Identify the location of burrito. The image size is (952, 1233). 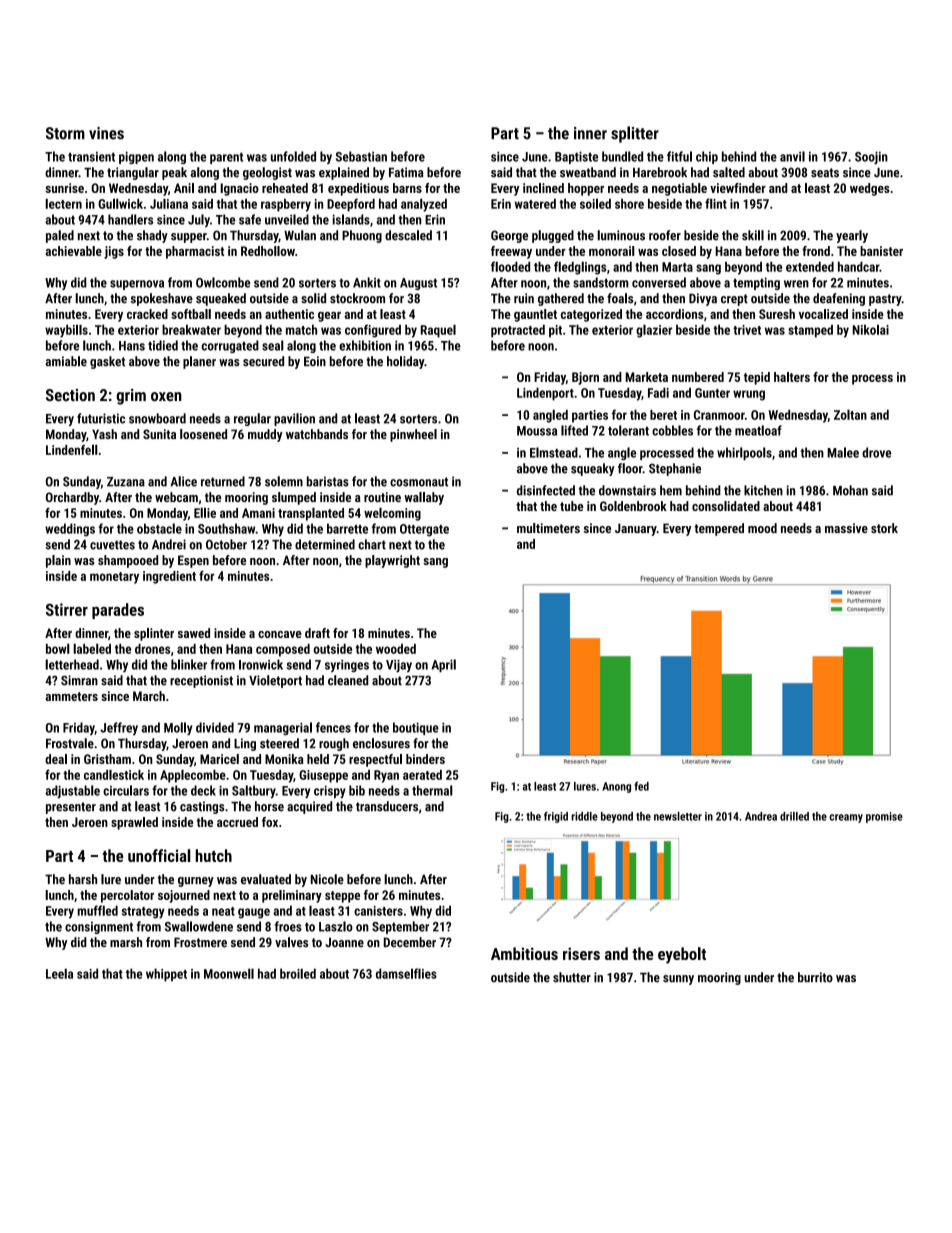
(815, 977).
